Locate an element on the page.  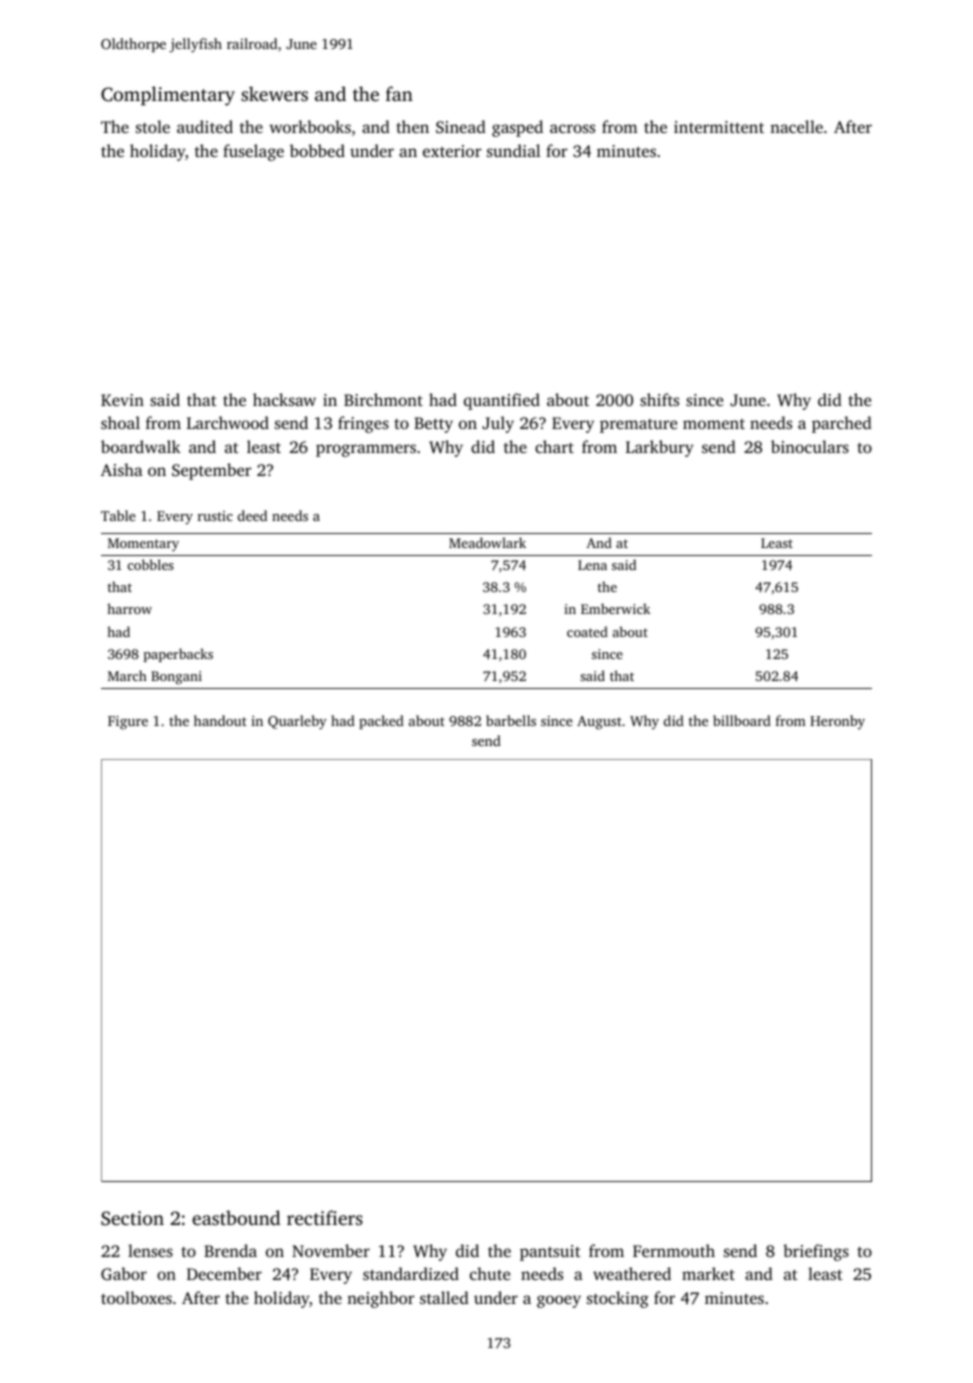
lenses is located at coordinates (150, 1250).
